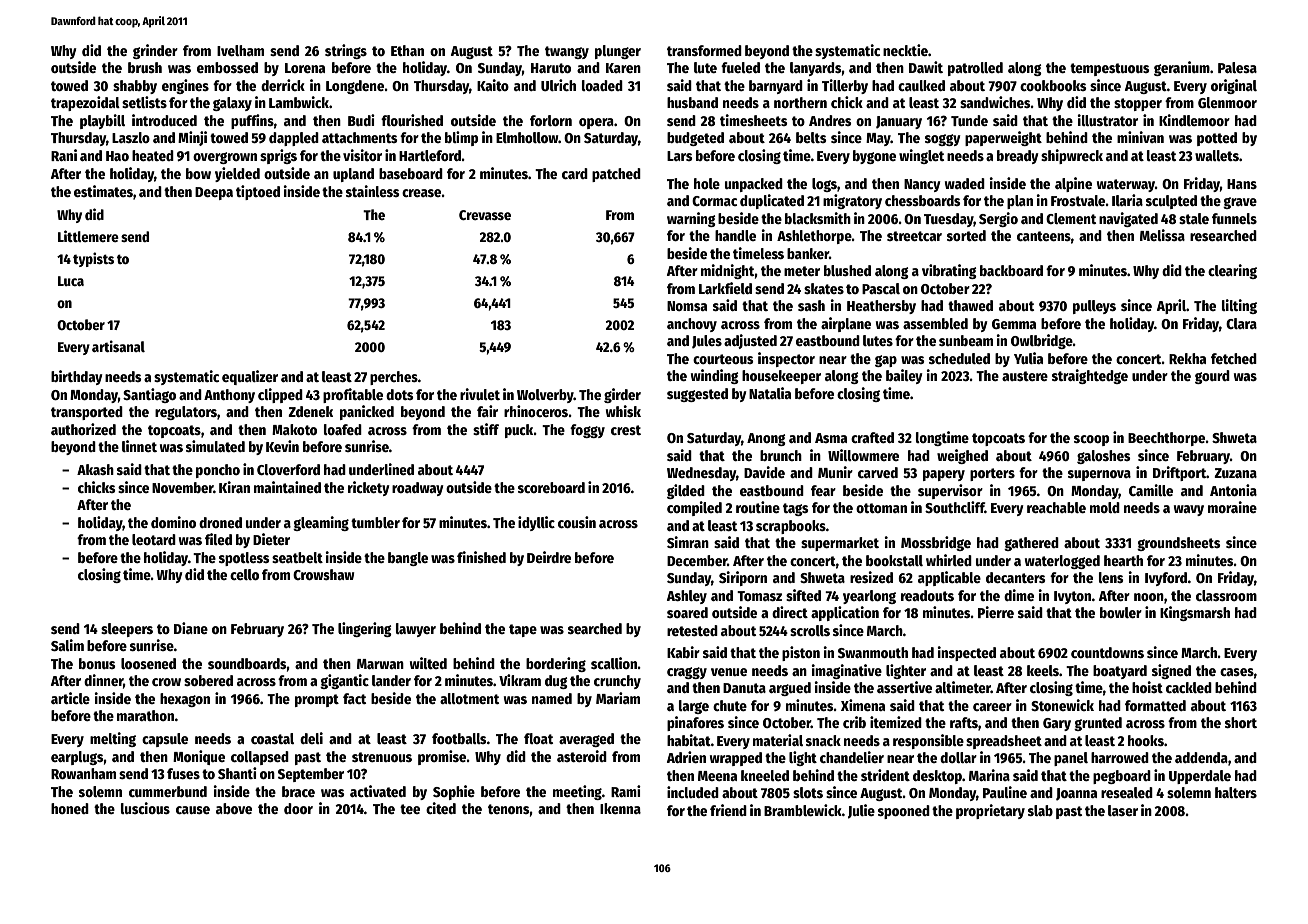 The height and width of the document is (924, 1308). Describe the element at coordinates (148, 663) in the document. I see `loosened` at that location.
